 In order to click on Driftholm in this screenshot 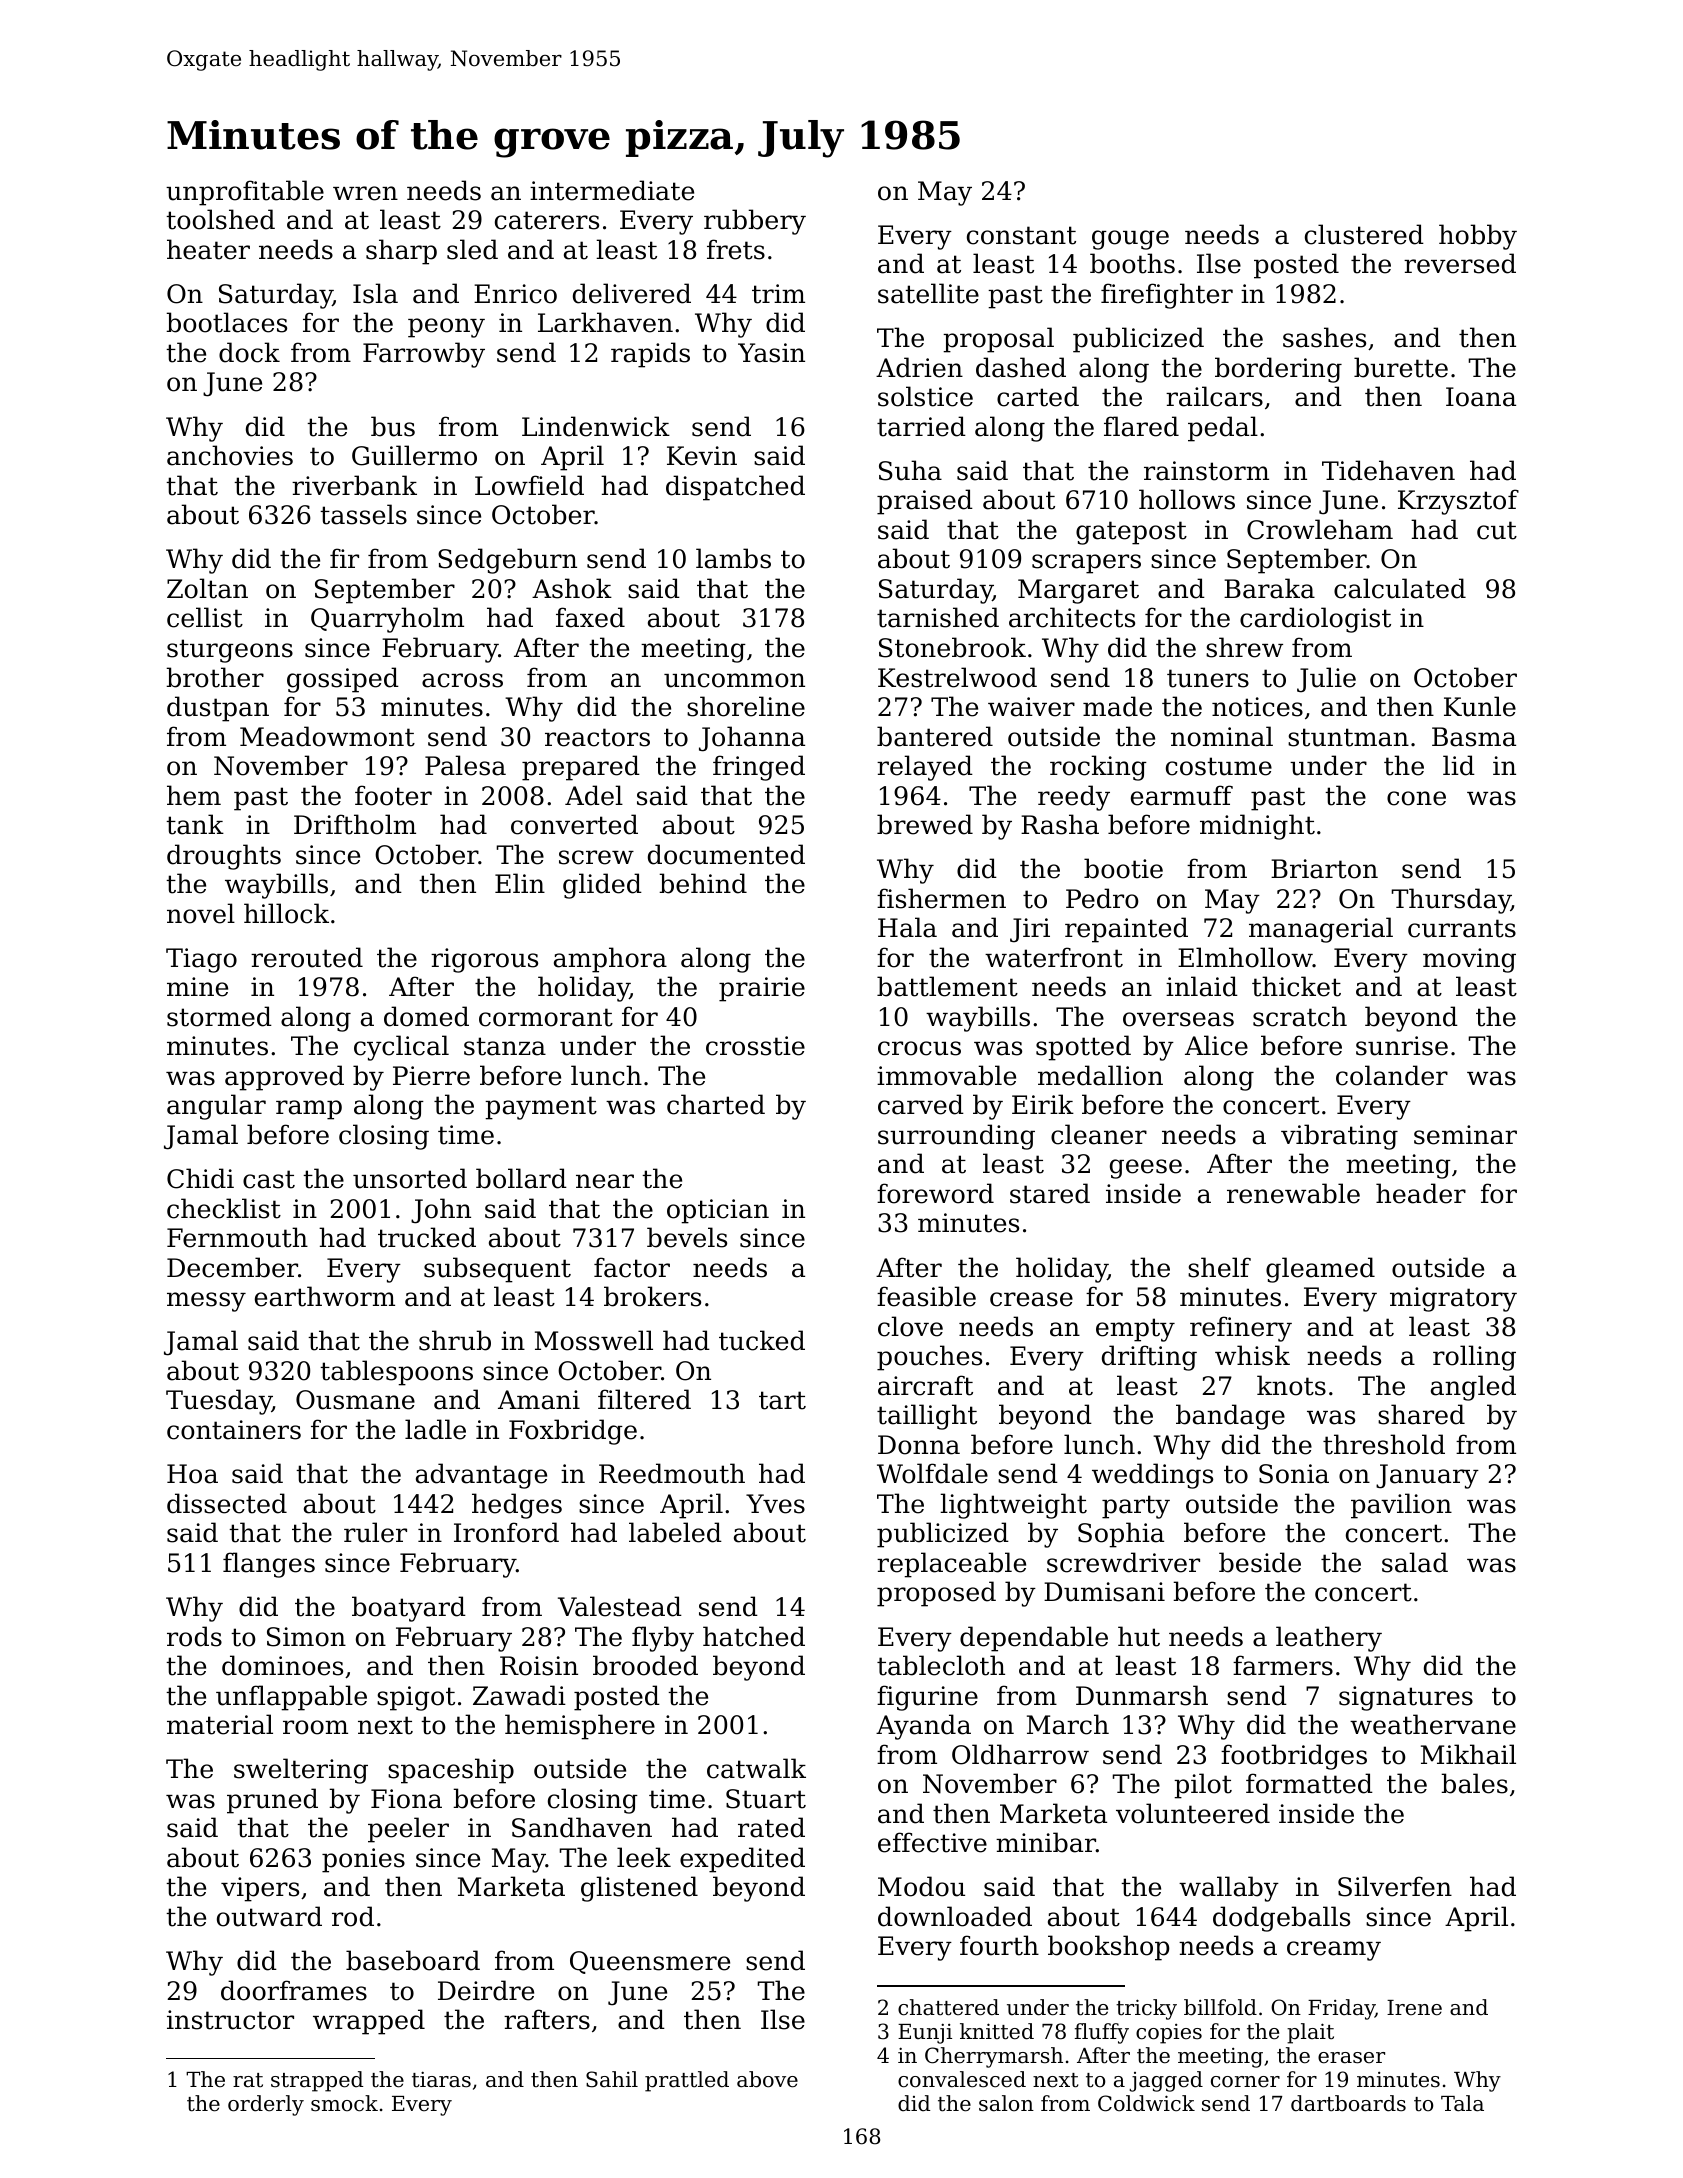, I will do `click(355, 824)`.
